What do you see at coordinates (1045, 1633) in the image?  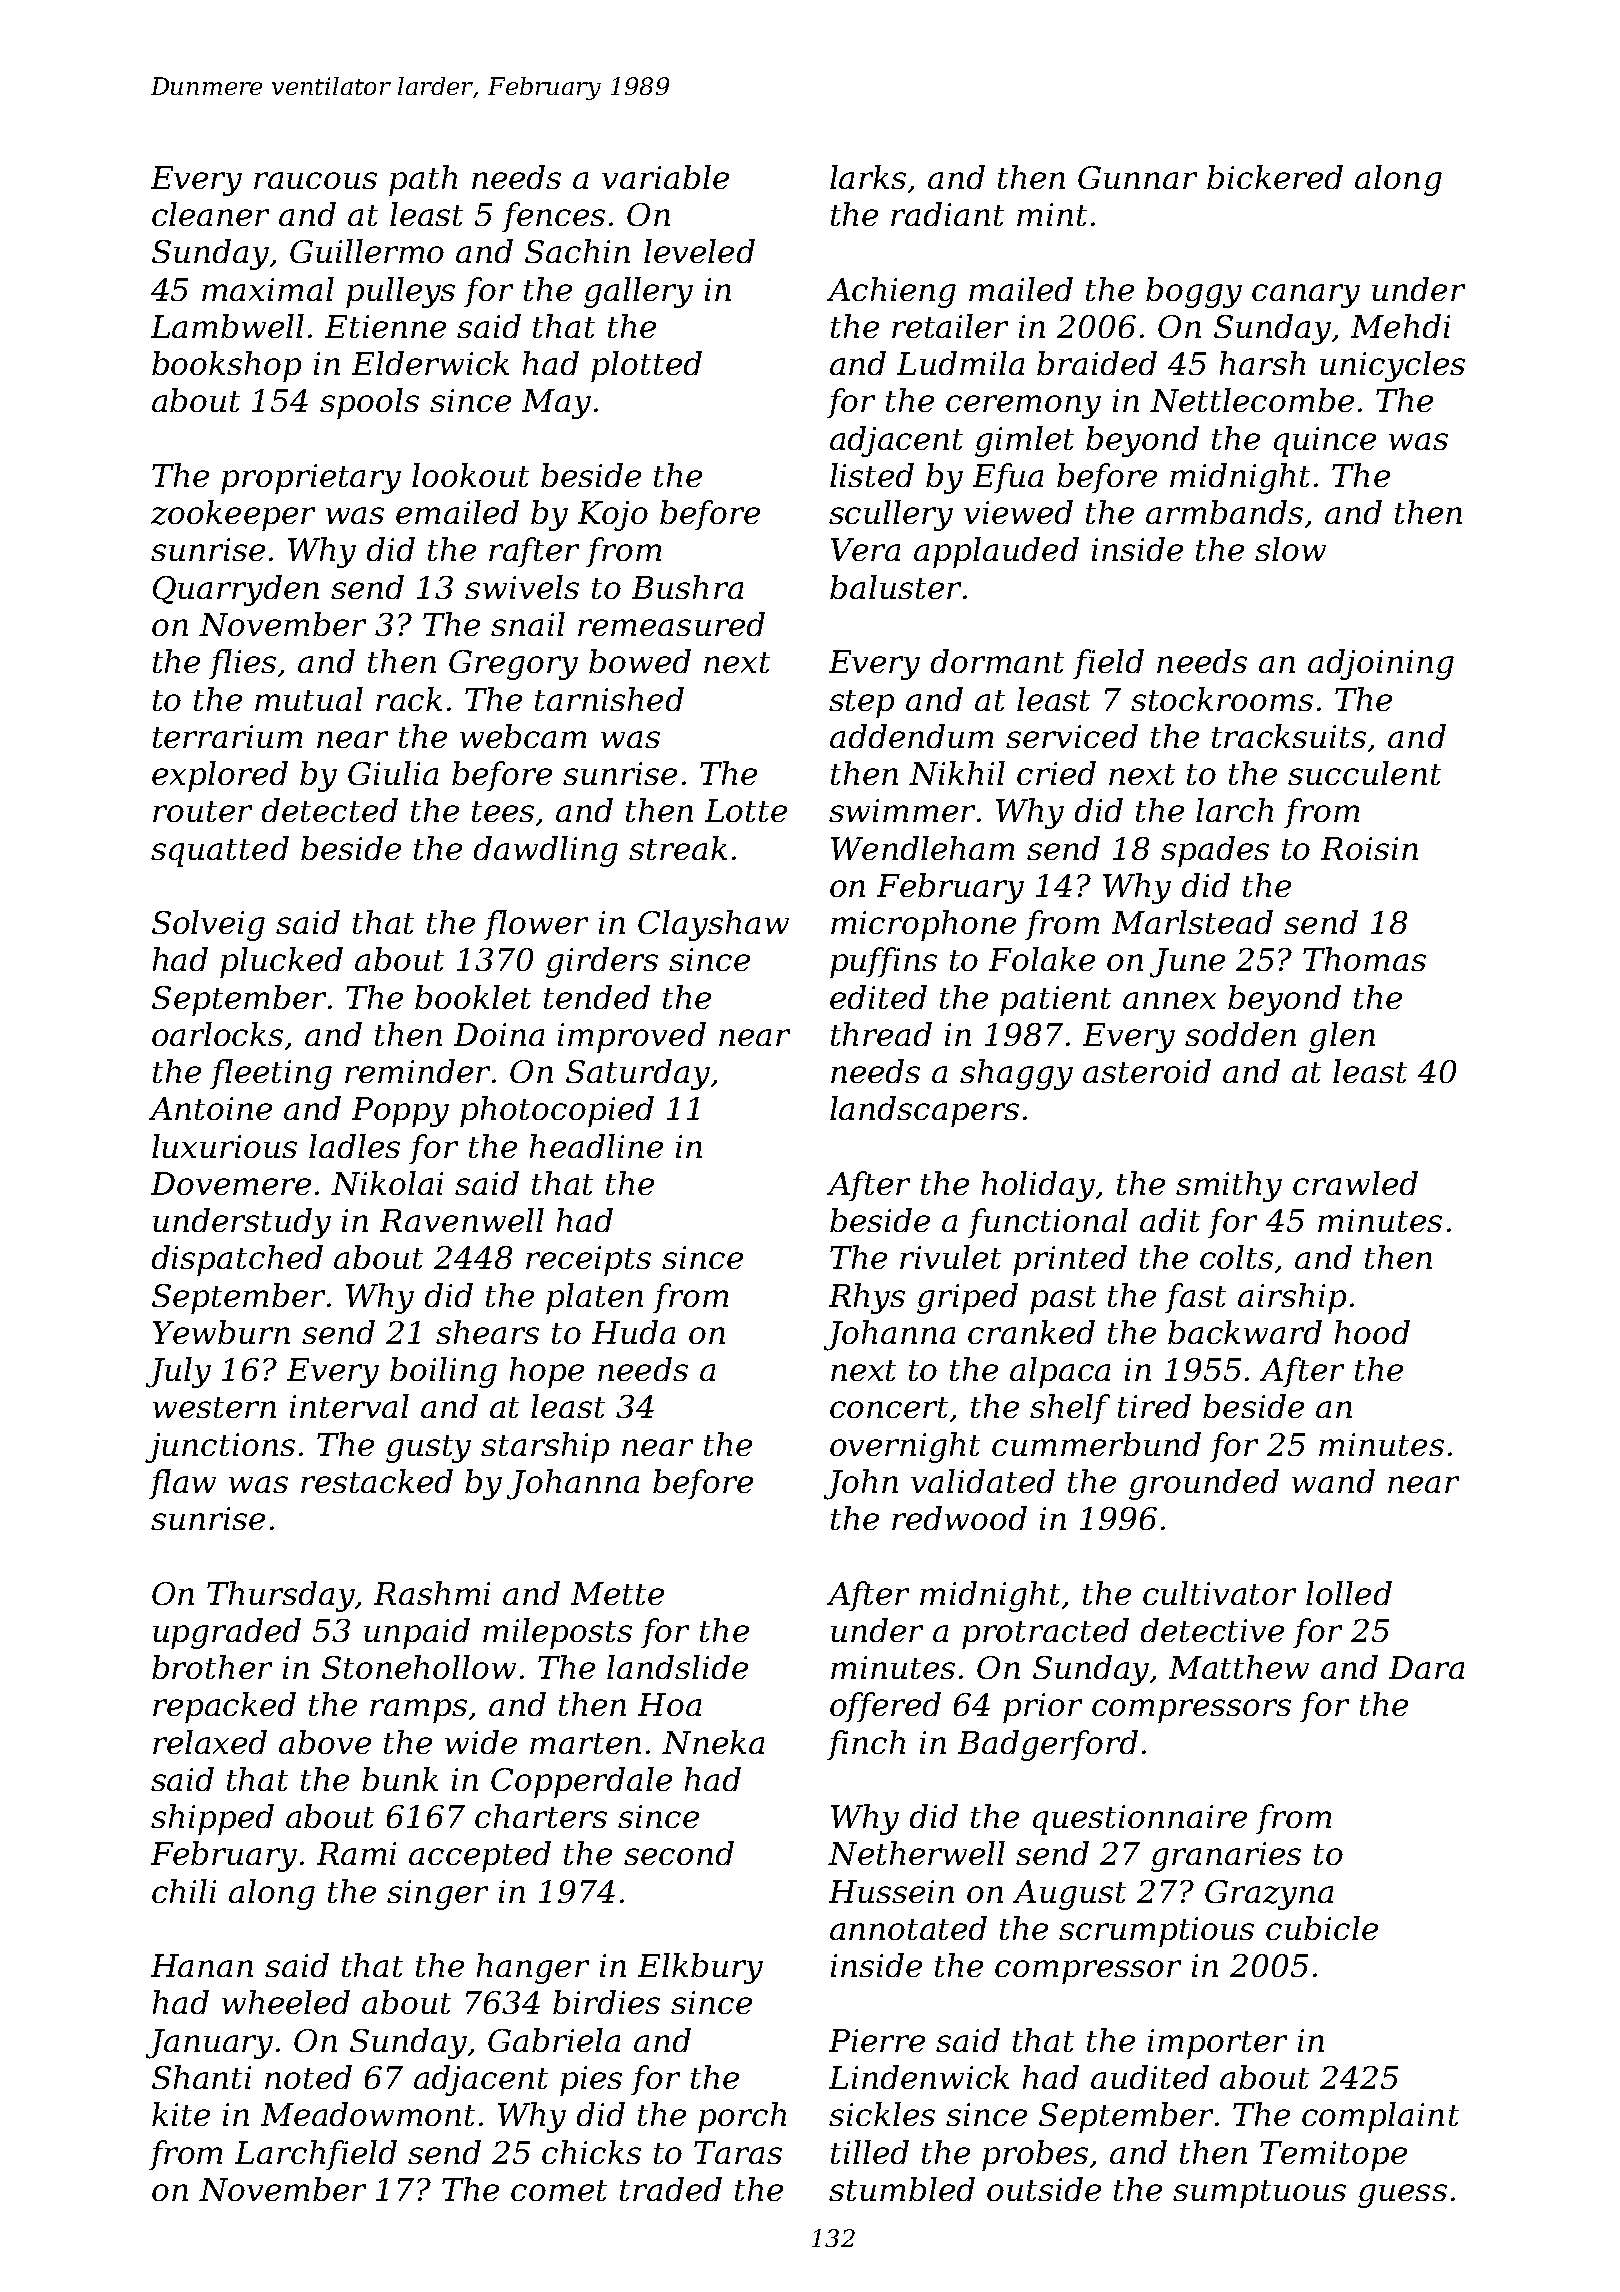 I see `protracted` at bounding box center [1045, 1633].
